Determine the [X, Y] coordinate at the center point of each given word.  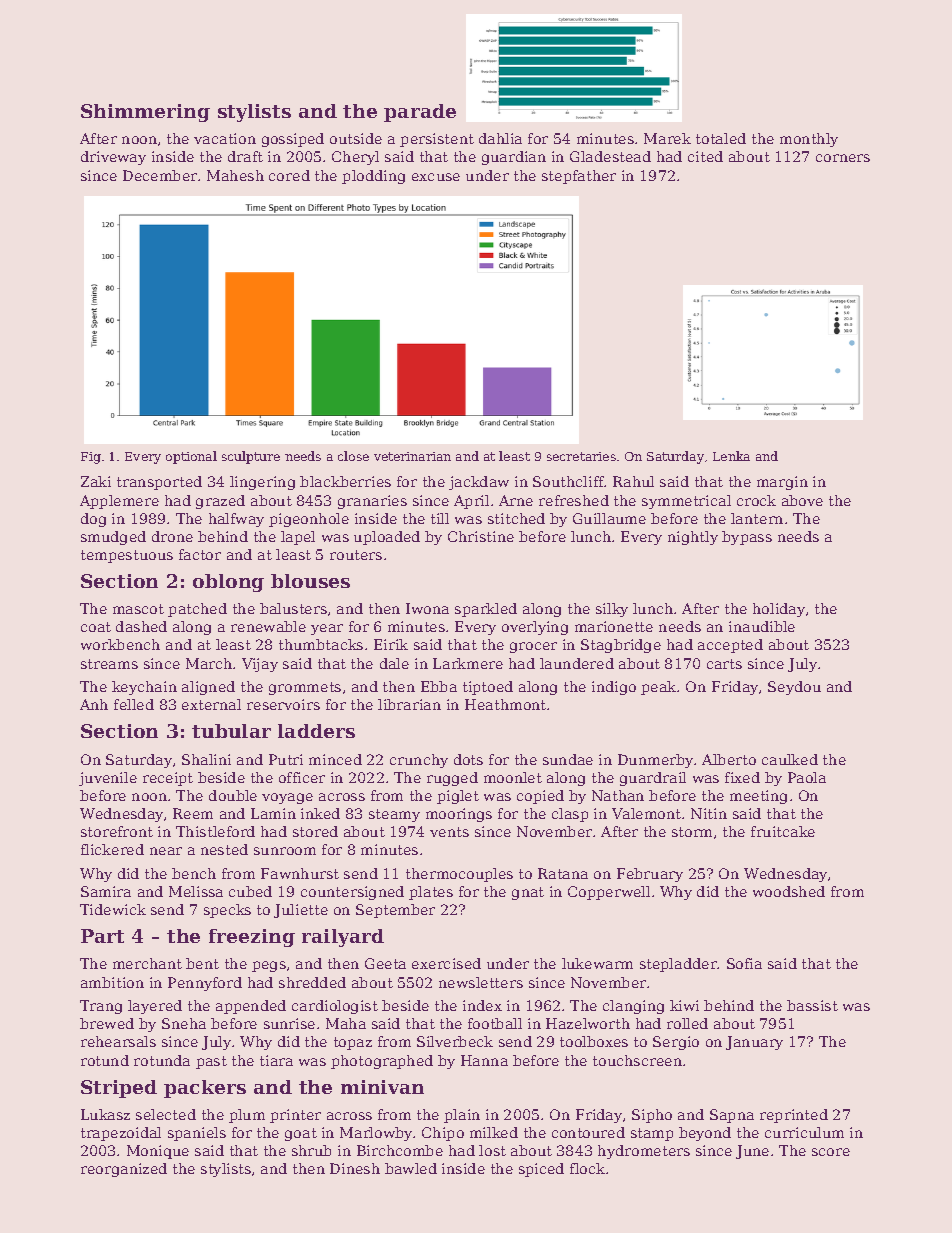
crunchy [419, 761]
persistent [437, 140]
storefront [117, 831]
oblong [228, 583]
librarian [409, 704]
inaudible [762, 626]
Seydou [794, 688]
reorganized [124, 1170]
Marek [667, 138]
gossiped [293, 140]
